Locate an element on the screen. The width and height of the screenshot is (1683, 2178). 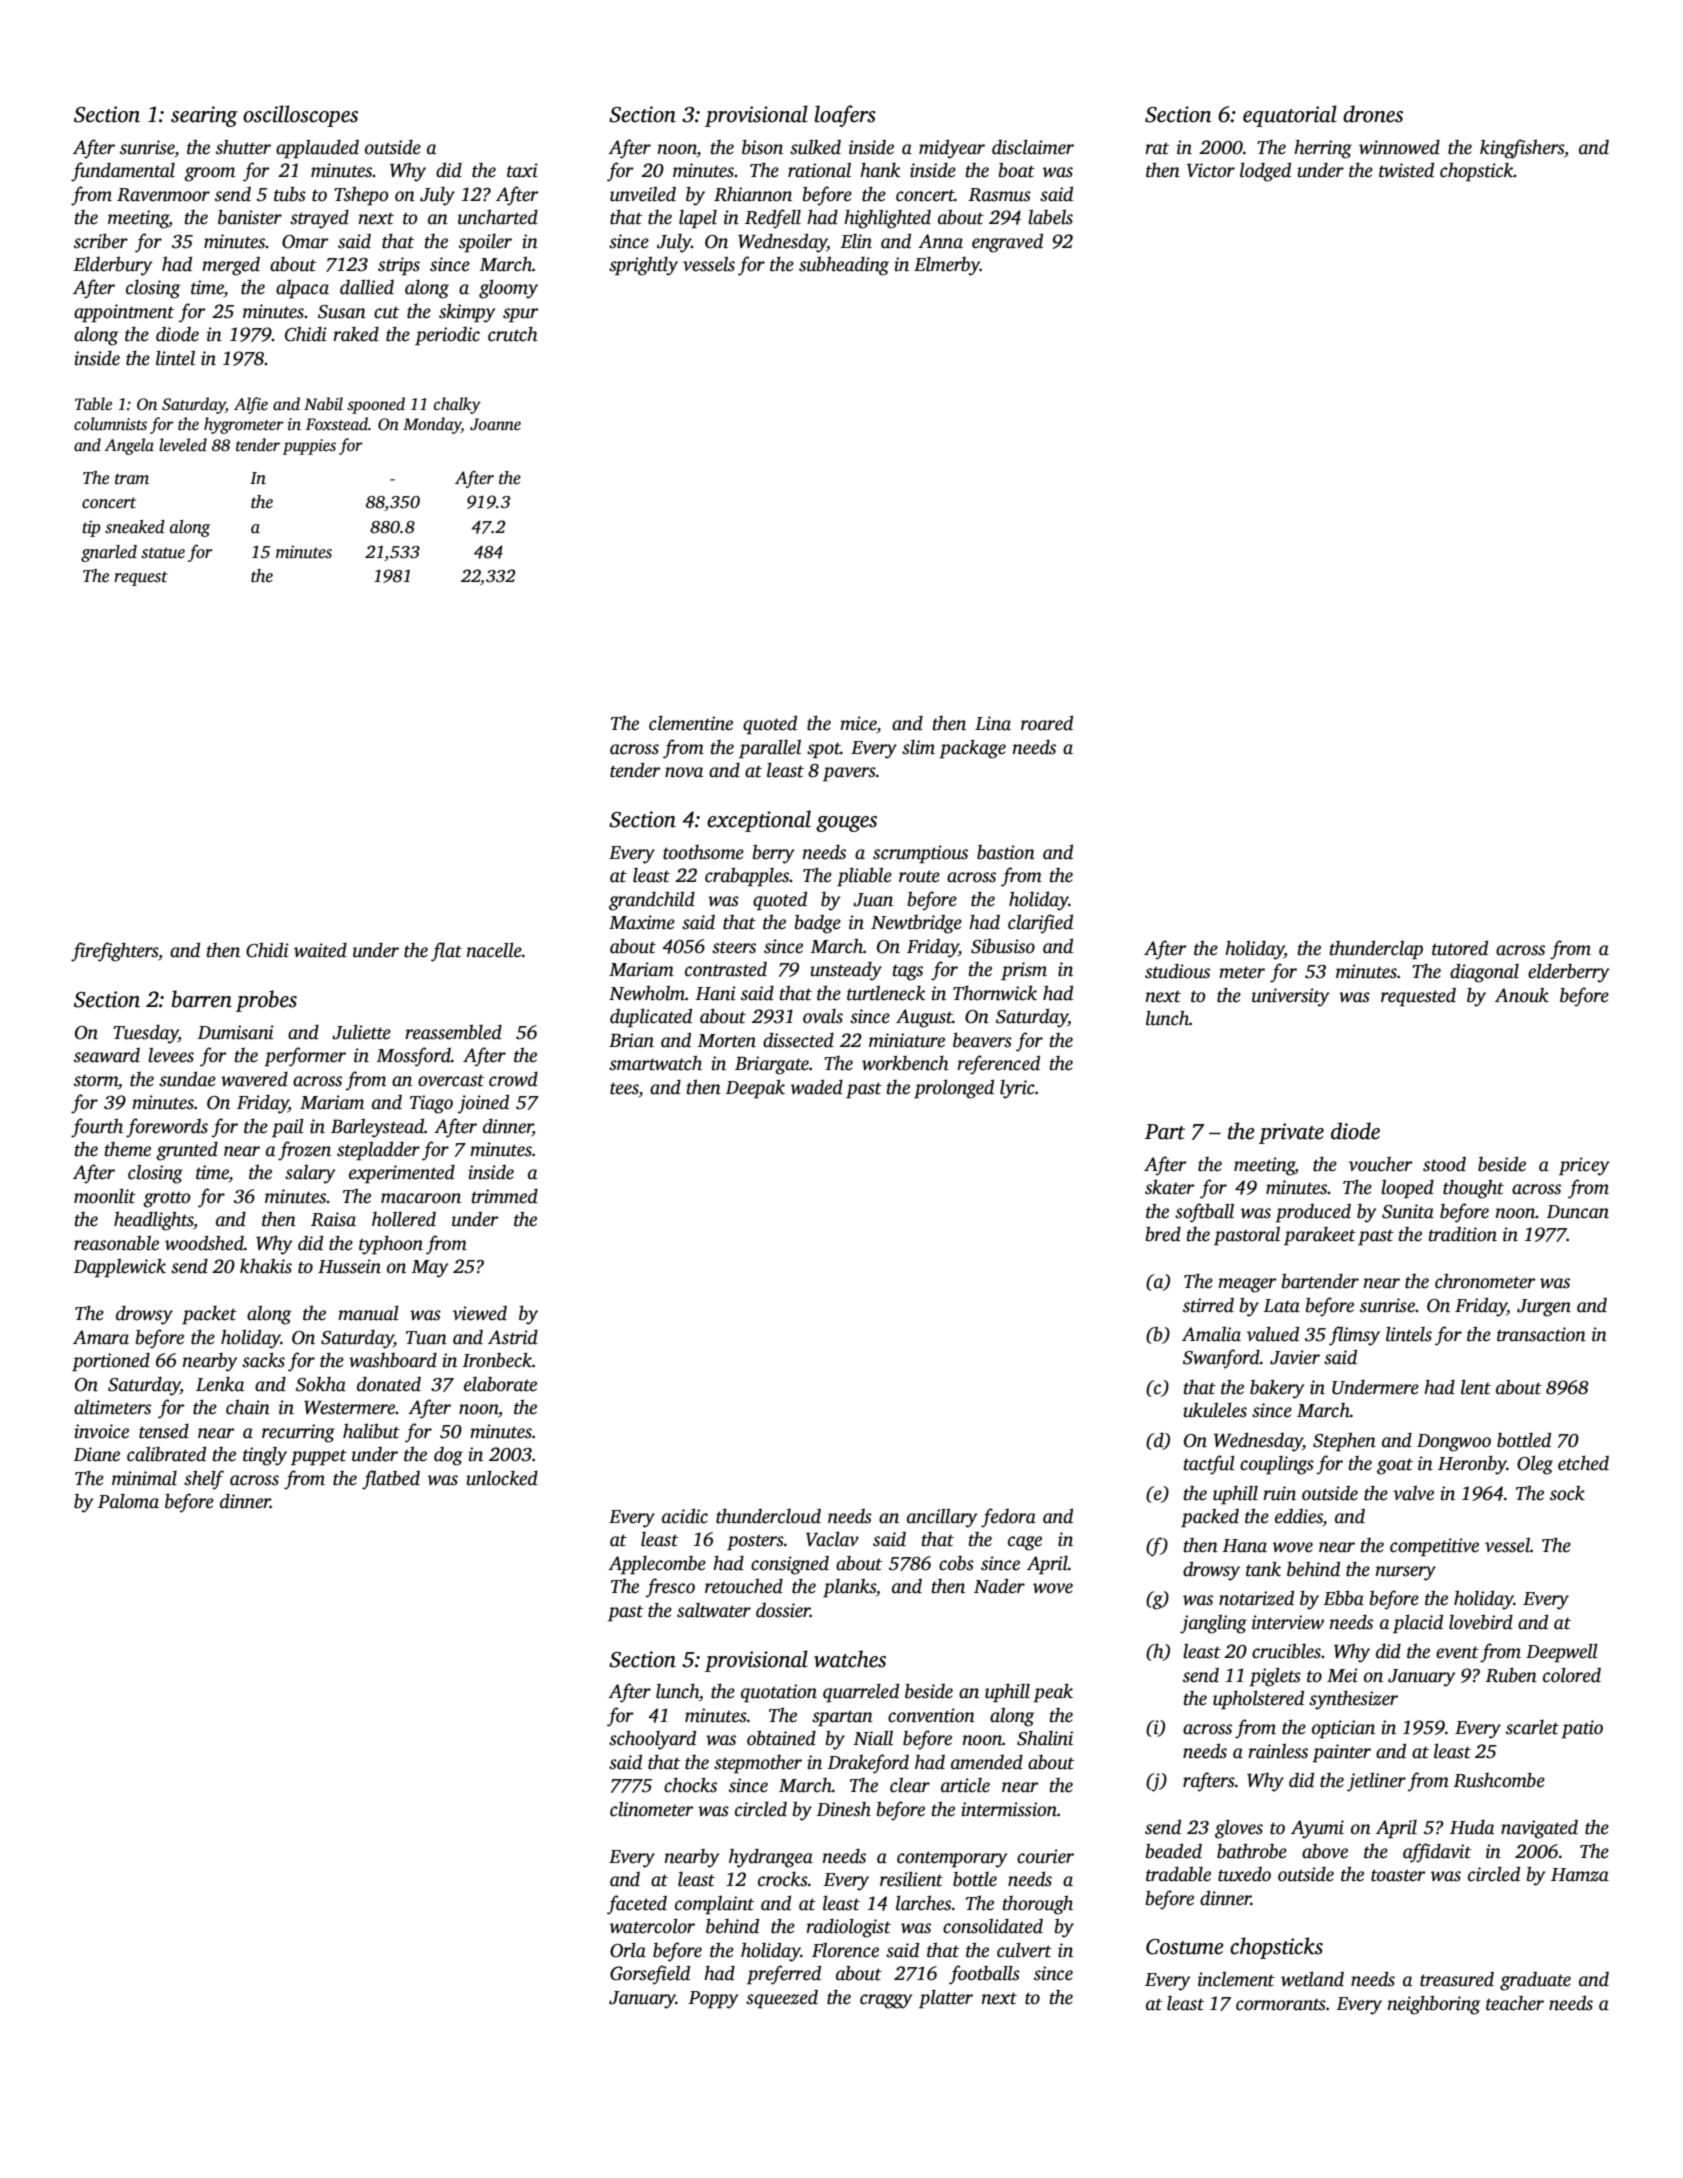
bastion is located at coordinates (1006, 852).
